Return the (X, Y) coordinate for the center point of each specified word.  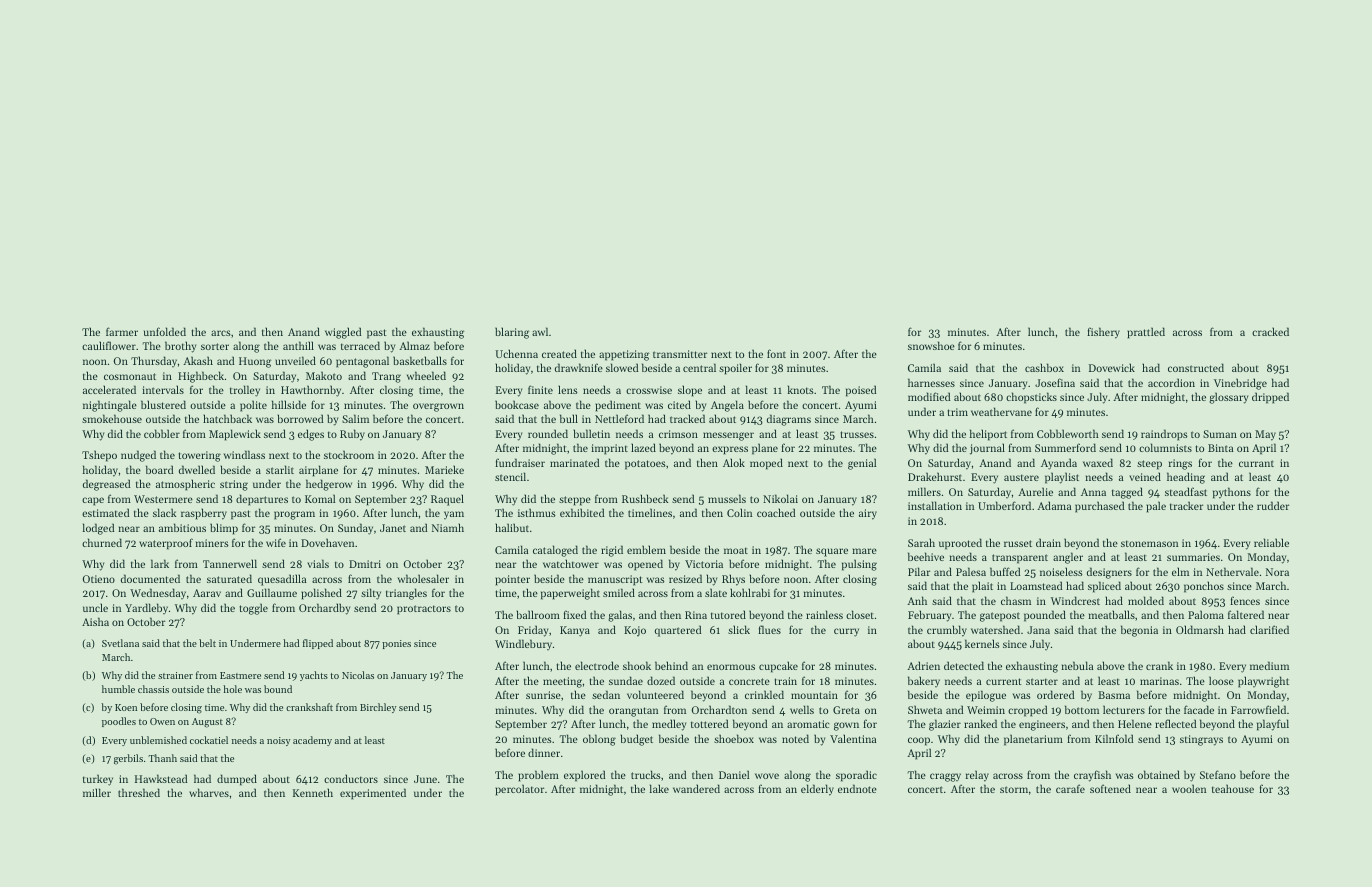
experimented (373, 794)
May (1265, 435)
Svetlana (120, 643)
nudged (138, 456)
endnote (857, 788)
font (776, 353)
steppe (575, 501)
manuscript (615, 580)
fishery (1103, 333)
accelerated (109, 389)
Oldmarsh (1200, 629)
